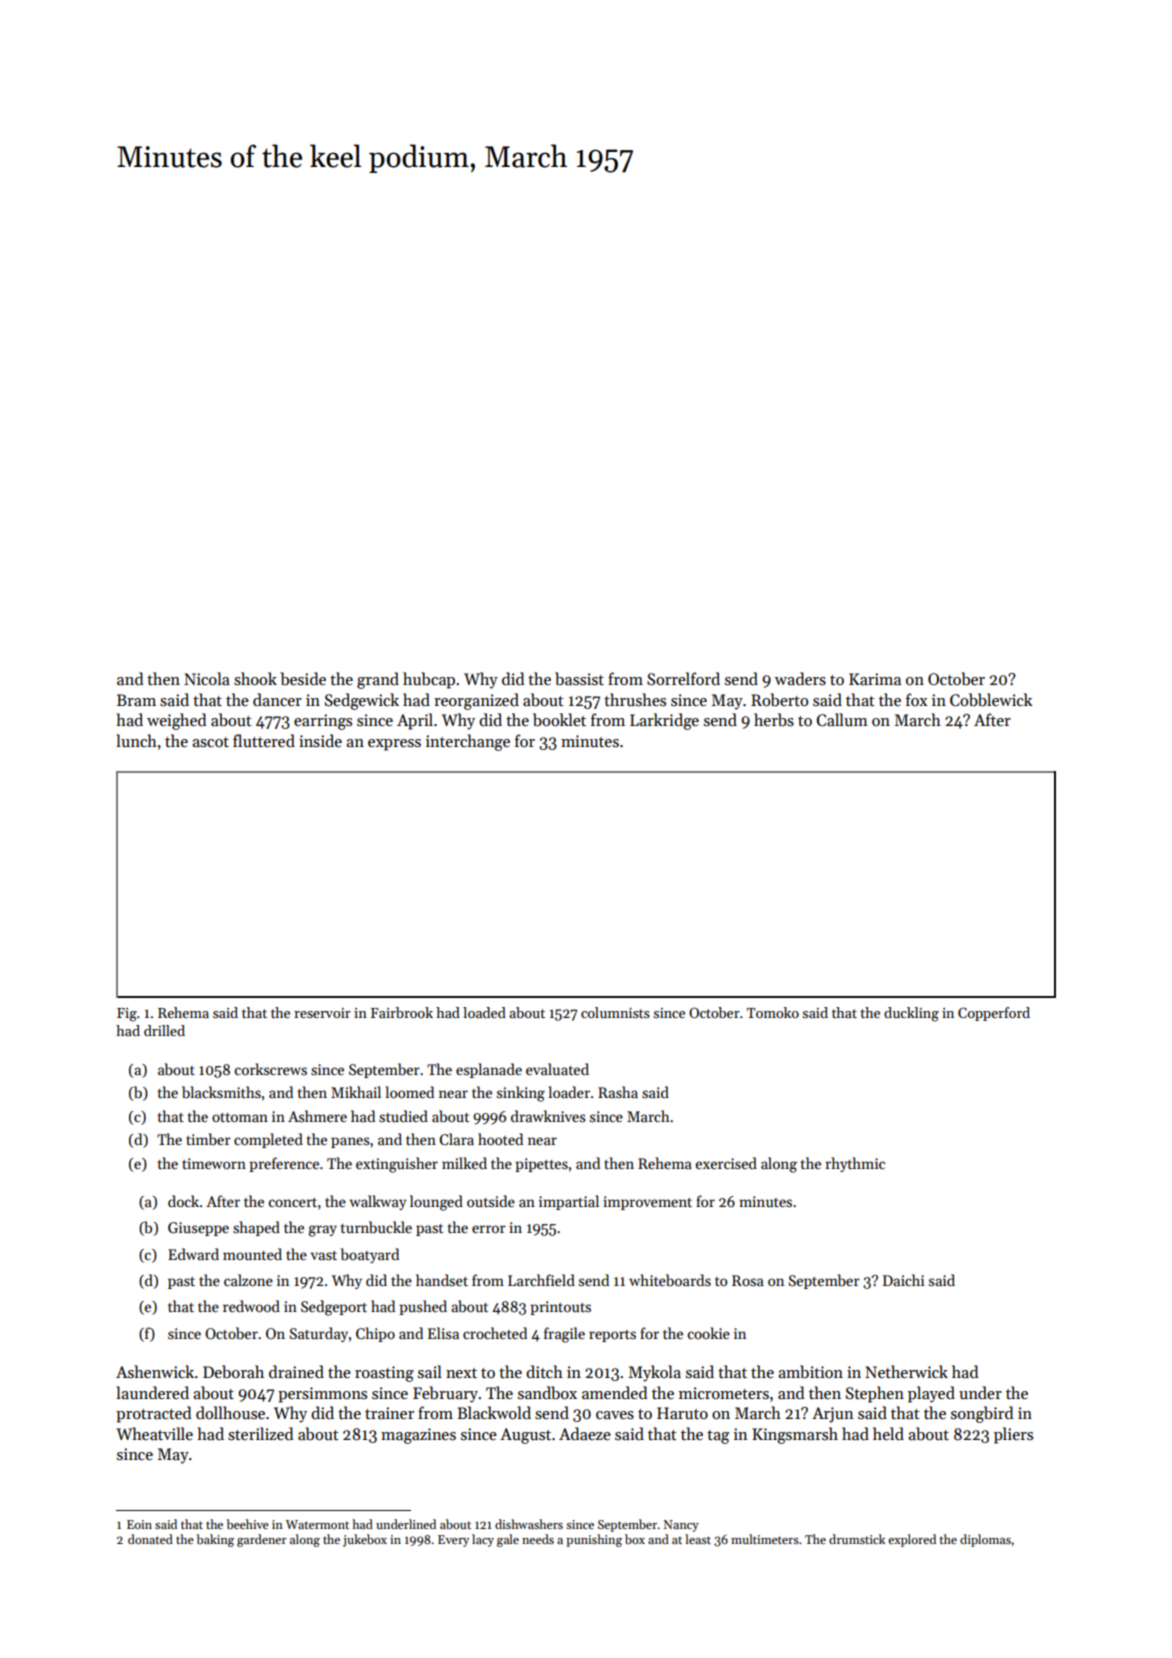  I want to click on jukebox, so click(365, 1540).
